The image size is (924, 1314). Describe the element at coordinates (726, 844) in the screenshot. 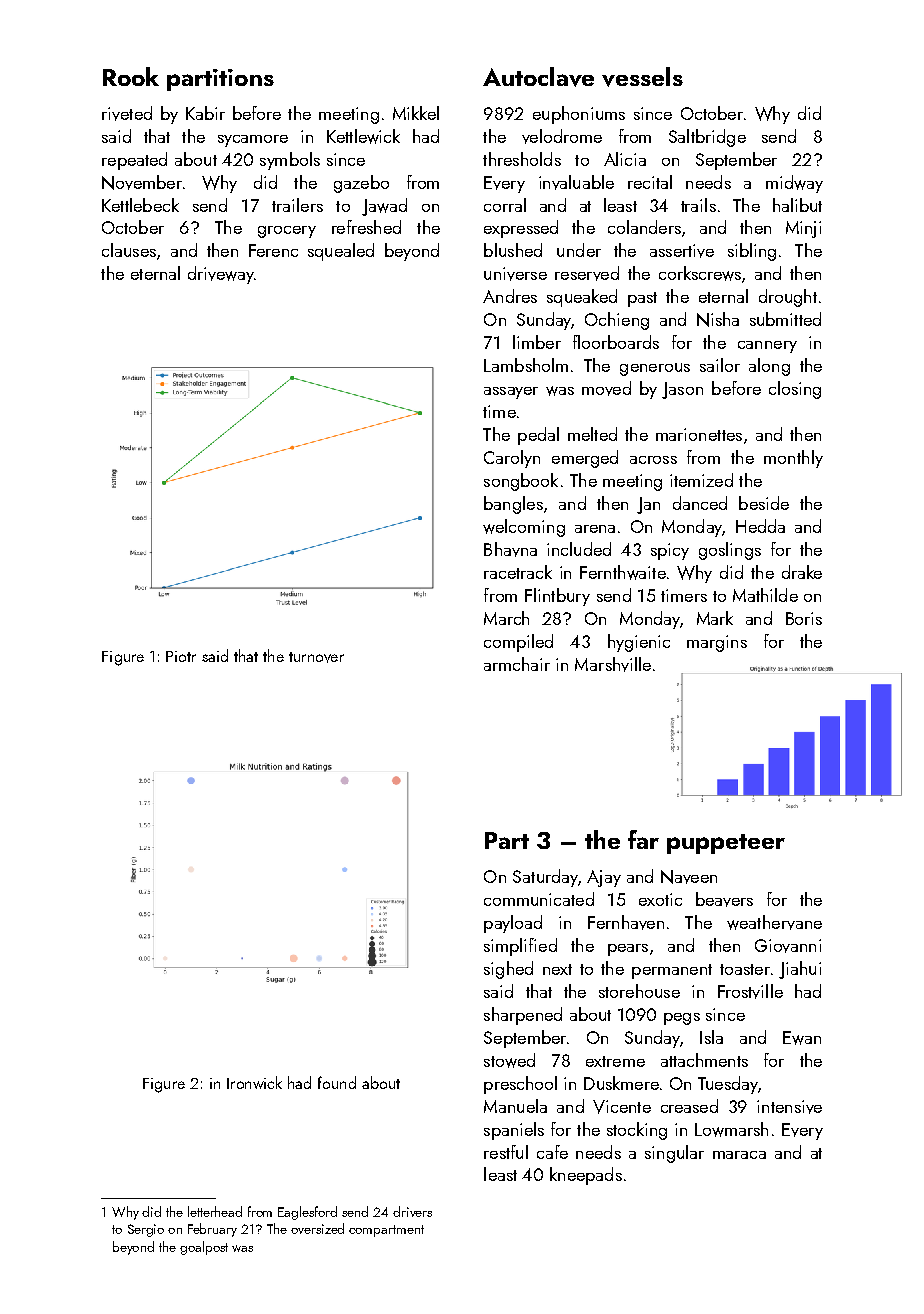

I see `puppeteer` at that location.
